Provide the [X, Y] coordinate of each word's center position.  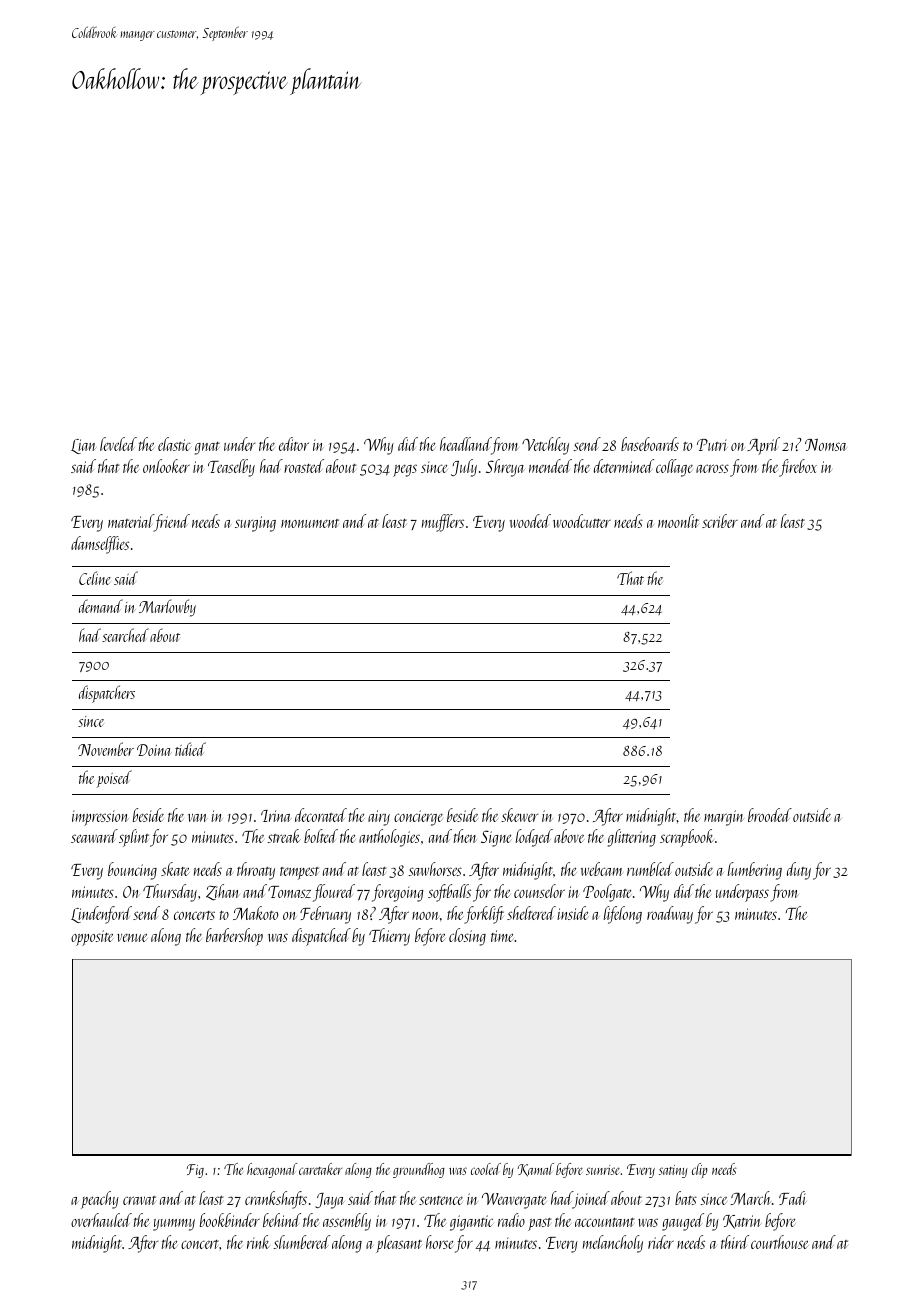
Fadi [793, 1198]
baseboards [650, 444]
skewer [520, 815]
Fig [195, 1171]
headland [465, 444]
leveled [118, 444]
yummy [174, 1225]
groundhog [419, 1170]
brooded [770, 815]
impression [100, 818]
